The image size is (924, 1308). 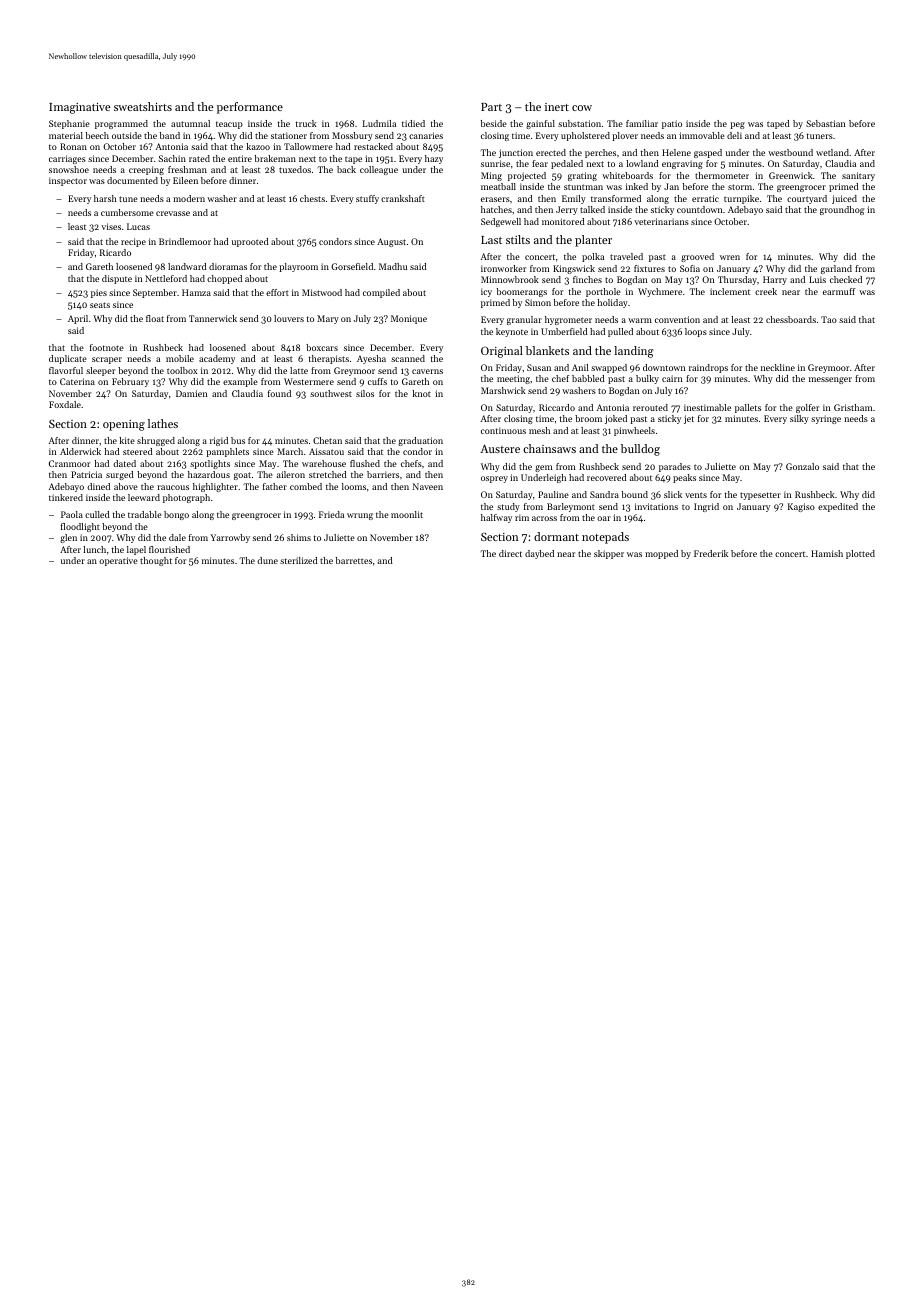 I want to click on operative, so click(x=118, y=561).
